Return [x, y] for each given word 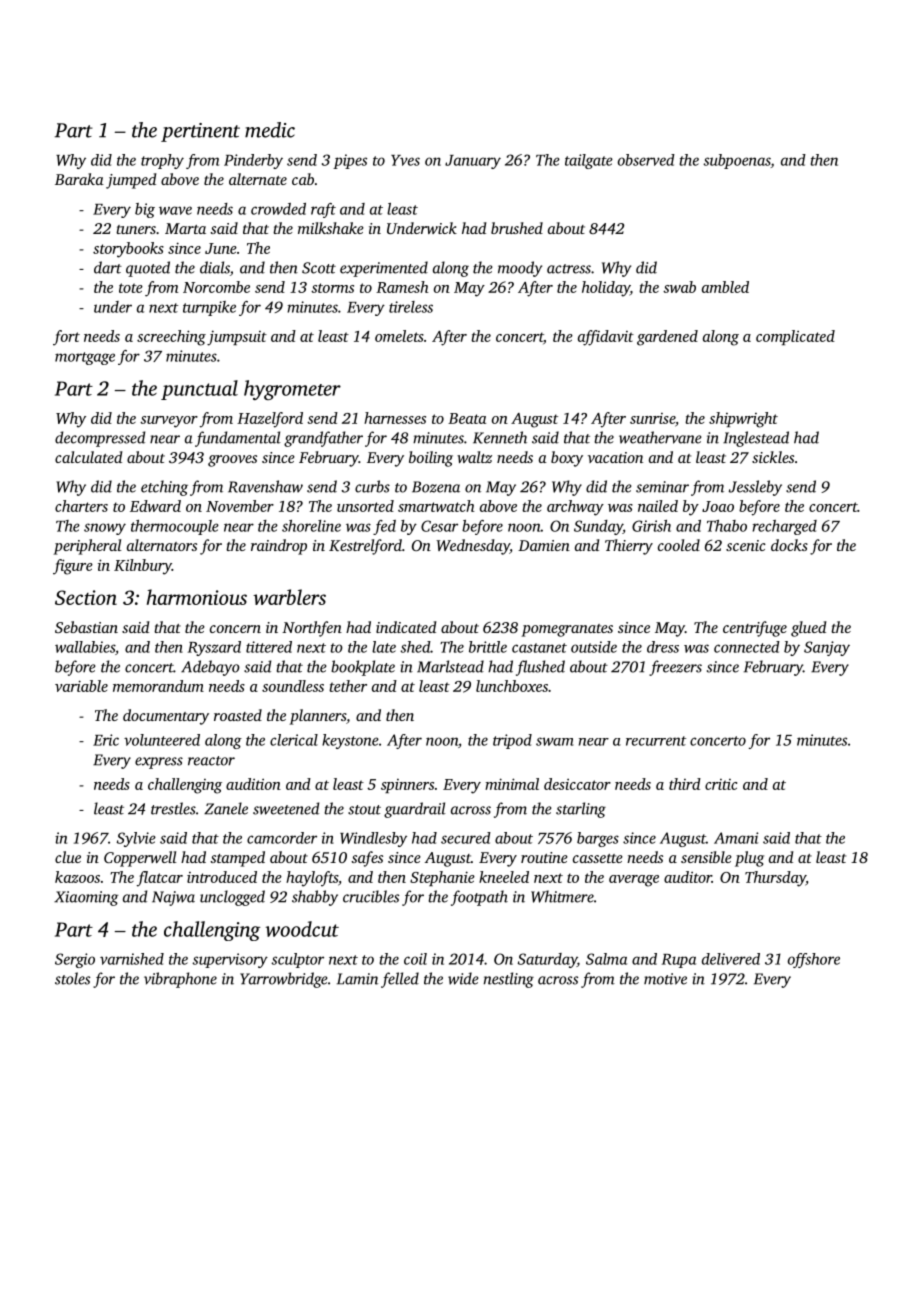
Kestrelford [365, 547]
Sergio [75, 960]
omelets [399, 336]
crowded [278, 209]
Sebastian [86, 627]
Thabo [727, 526]
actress [569, 269]
